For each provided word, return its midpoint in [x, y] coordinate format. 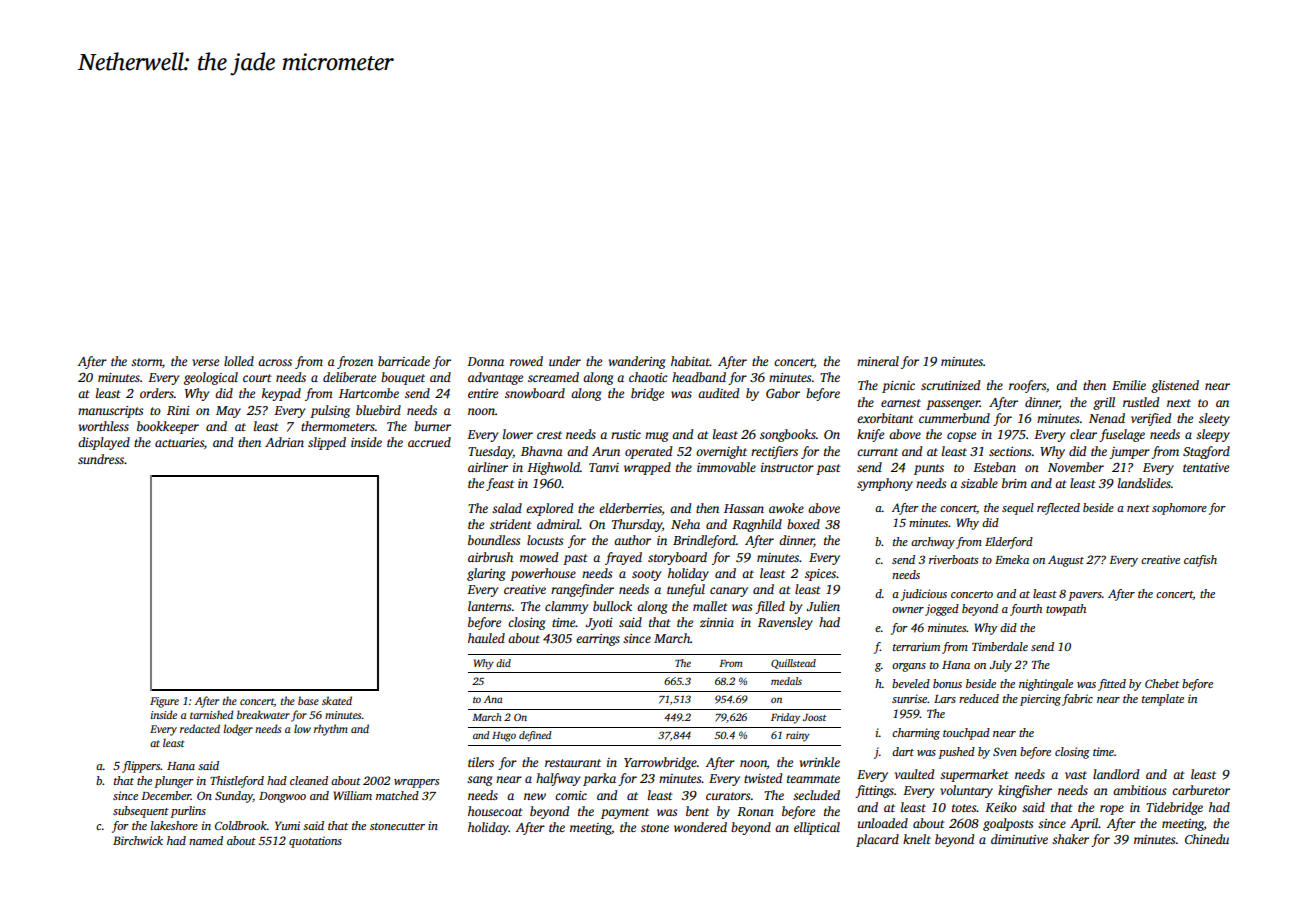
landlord [1116, 774]
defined [535, 736]
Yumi [287, 825]
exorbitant [885, 418]
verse [205, 362]
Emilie [1129, 385]
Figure [164, 702]
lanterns [489, 606]
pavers [1085, 596]
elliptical [817, 828]
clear [1083, 434]
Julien [823, 606]
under [565, 361]
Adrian [284, 442]
